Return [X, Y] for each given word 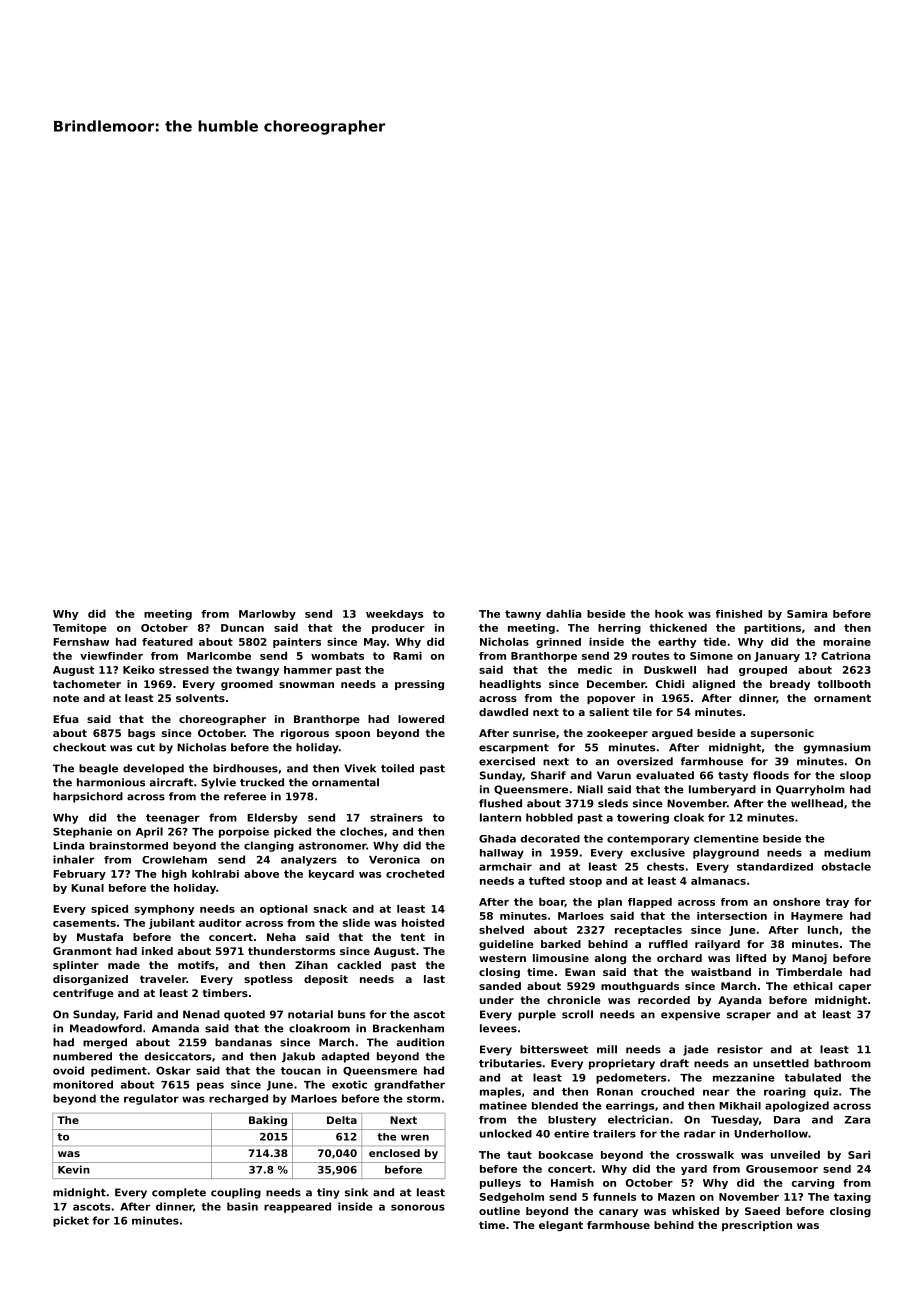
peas [210, 1086]
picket [71, 1221]
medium [847, 852]
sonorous [418, 1207]
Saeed [762, 1211]
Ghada [497, 839]
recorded [664, 1000]
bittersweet [554, 1049]
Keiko [139, 670]
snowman [306, 685]
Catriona [846, 656]
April [149, 832]
